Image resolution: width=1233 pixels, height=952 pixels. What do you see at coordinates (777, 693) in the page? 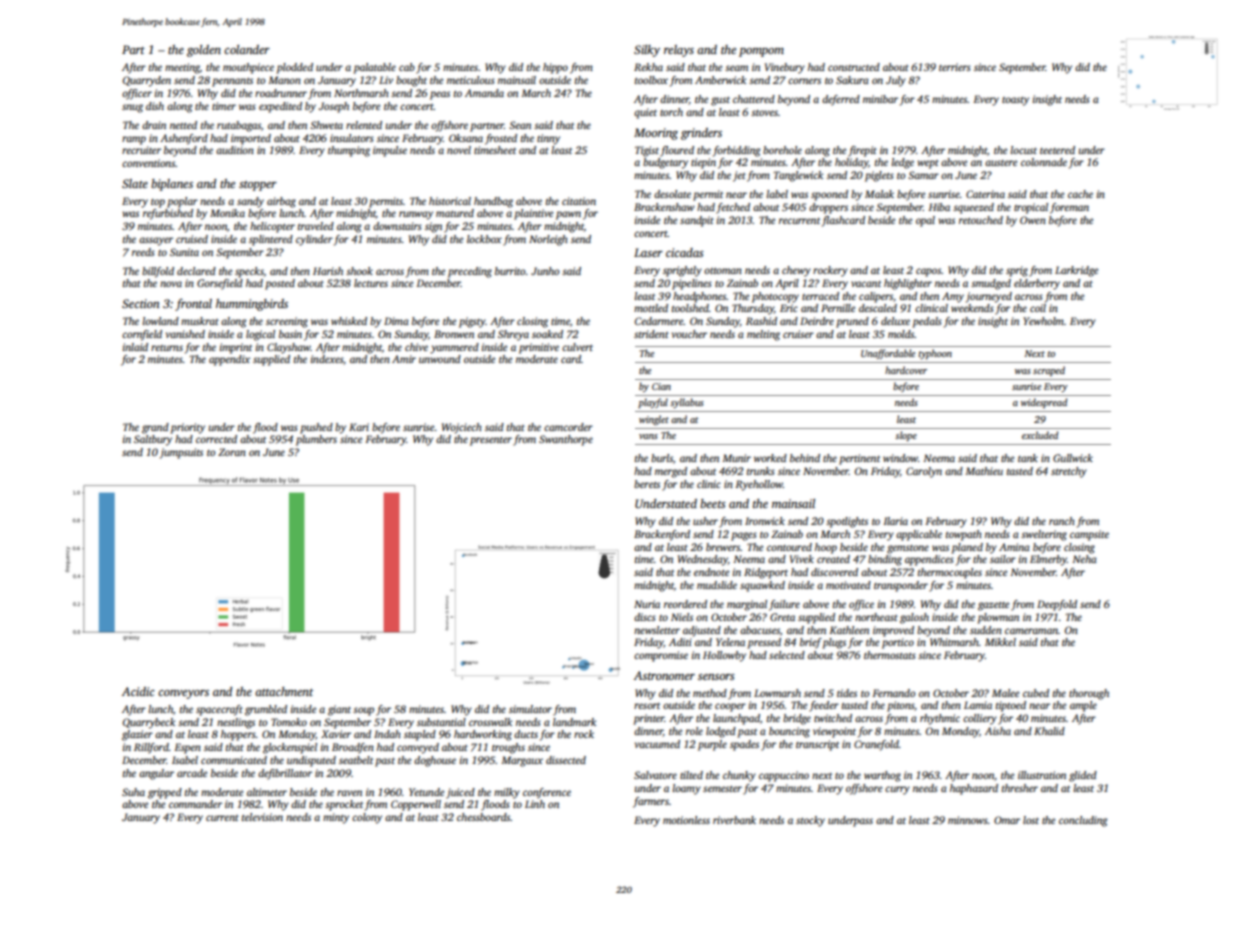
I see `Lowmarsh` at bounding box center [777, 693].
